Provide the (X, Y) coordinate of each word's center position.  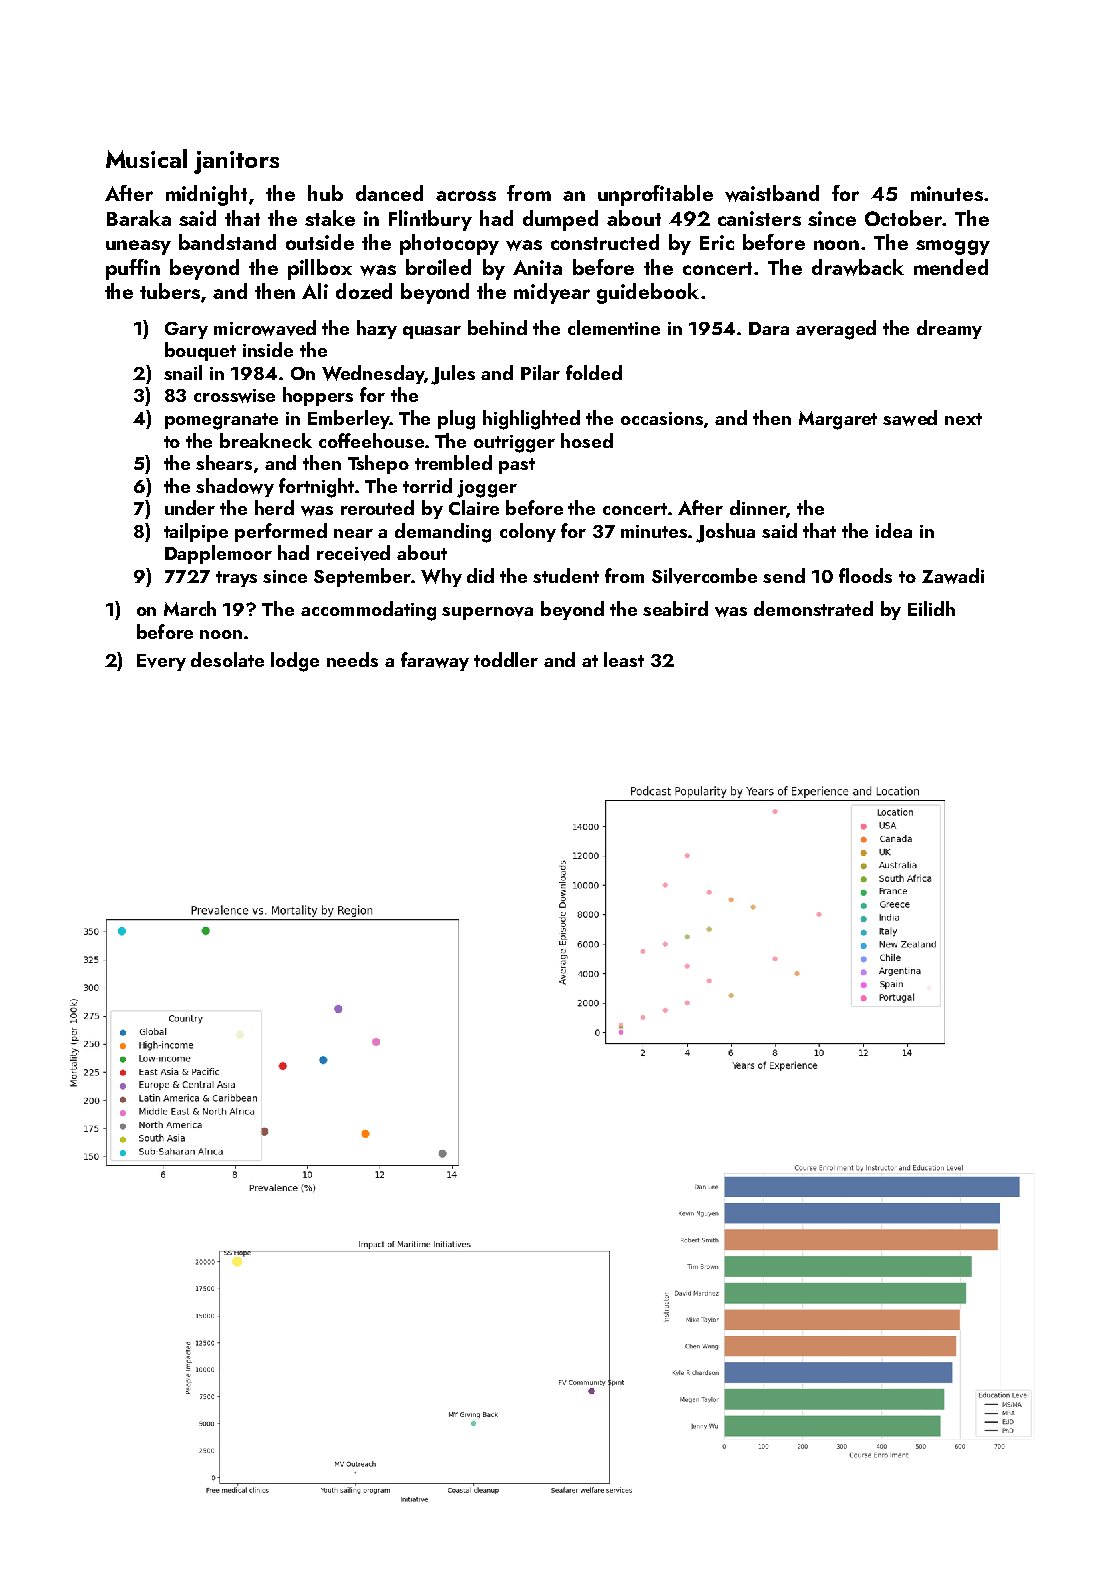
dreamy (949, 329)
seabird (675, 608)
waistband (772, 193)
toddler (506, 659)
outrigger (514, 444)
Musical (146, 158)
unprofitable (655, 195)
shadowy (235, 487)
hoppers (318, 396)
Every (161, 662)
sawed (910, 418)
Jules (453, 375)
